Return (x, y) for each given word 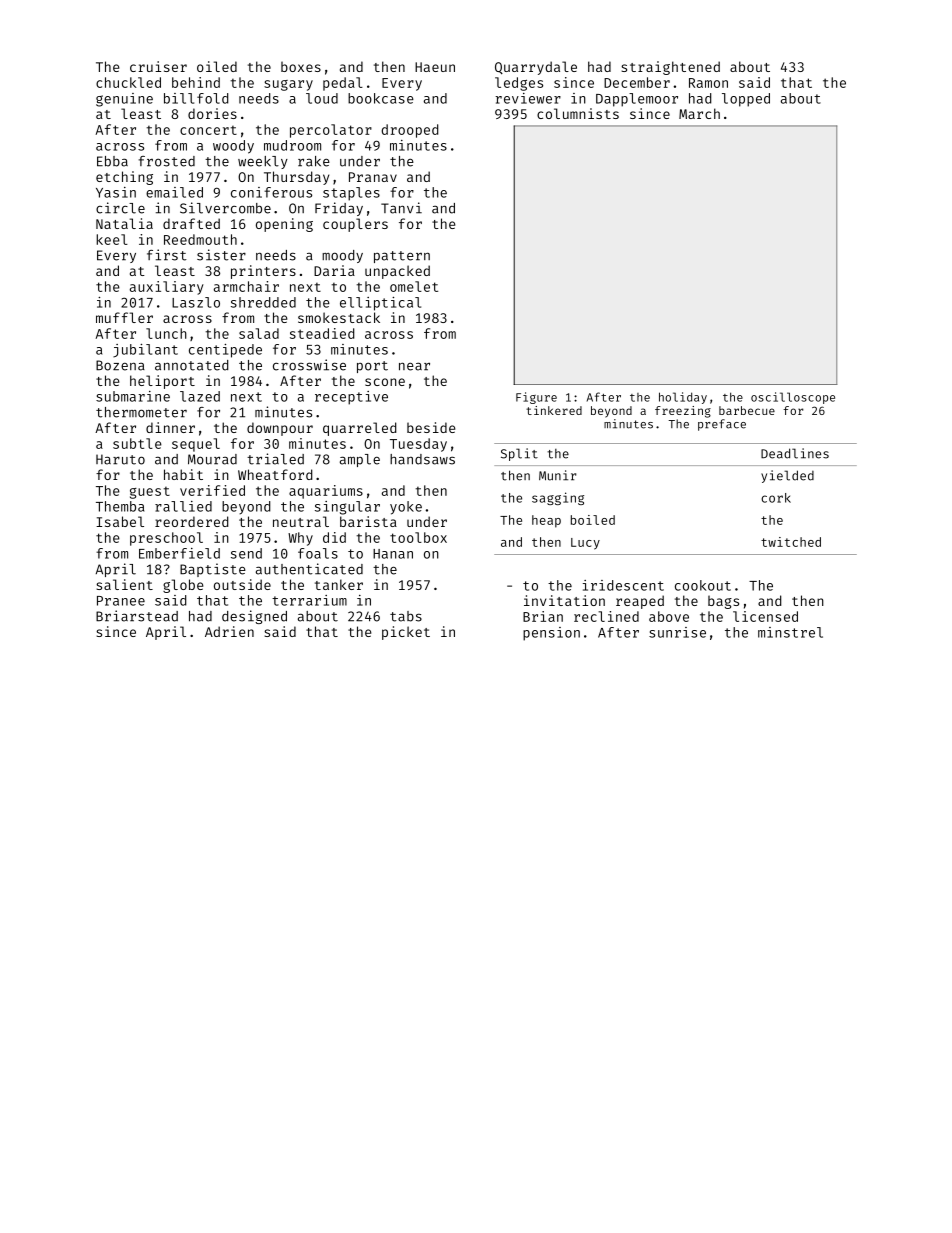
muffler (124, 317)
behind (196, 82)
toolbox (418, 537)
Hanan (393, 554)
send (246, 553)
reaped (640, 602)
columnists (578, 113)
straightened (670, 68)
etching (124, 178)
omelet (414, 286)
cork (776, 498)
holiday (683, 398)
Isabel (120, 521)
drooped (410, 131)
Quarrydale (536, 68)
